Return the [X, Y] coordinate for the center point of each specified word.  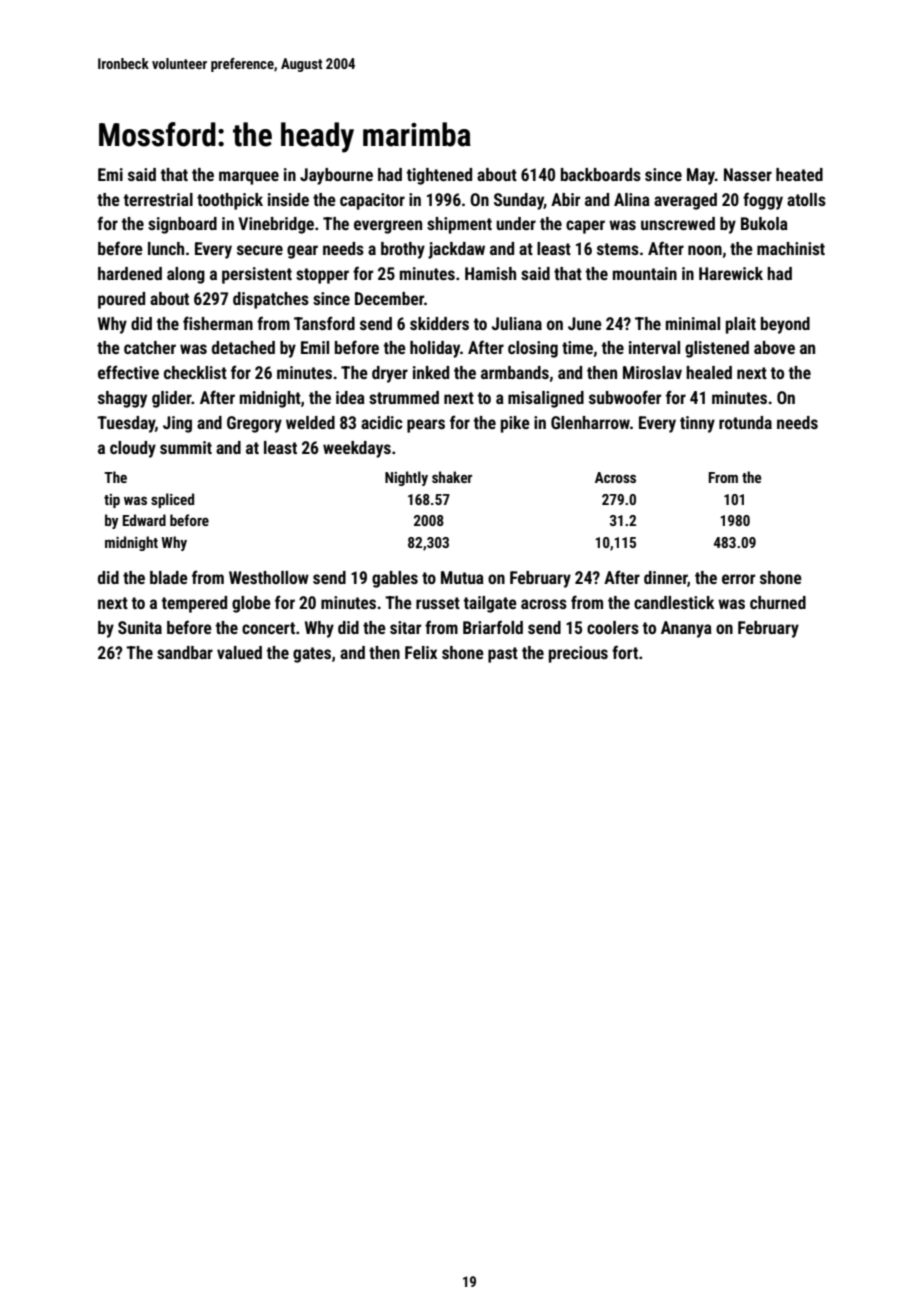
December [389, 298]
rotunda [745, 422]
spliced [172, 500]
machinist [791, 248]
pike [515, 424]
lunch [166, 248]
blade [169, 577]
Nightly [406, 478]
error [738, 579]
